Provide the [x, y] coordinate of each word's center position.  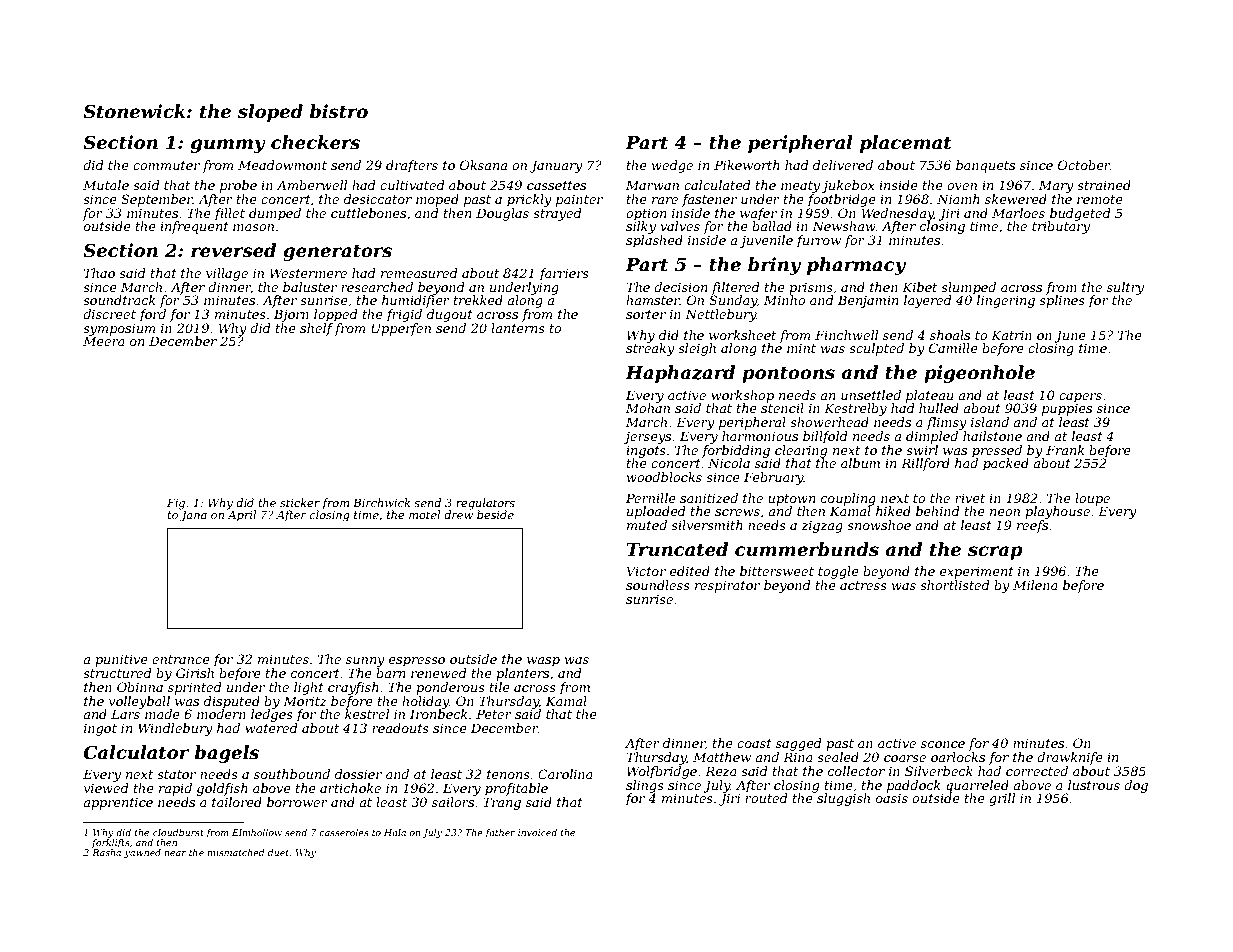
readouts [400, 728]
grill [1002, 799]
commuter [166, 165]
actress [863, 585]
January [556, 166]
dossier [358, 774]
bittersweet [777, 571]
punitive [121, 660]
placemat [906, 144]
